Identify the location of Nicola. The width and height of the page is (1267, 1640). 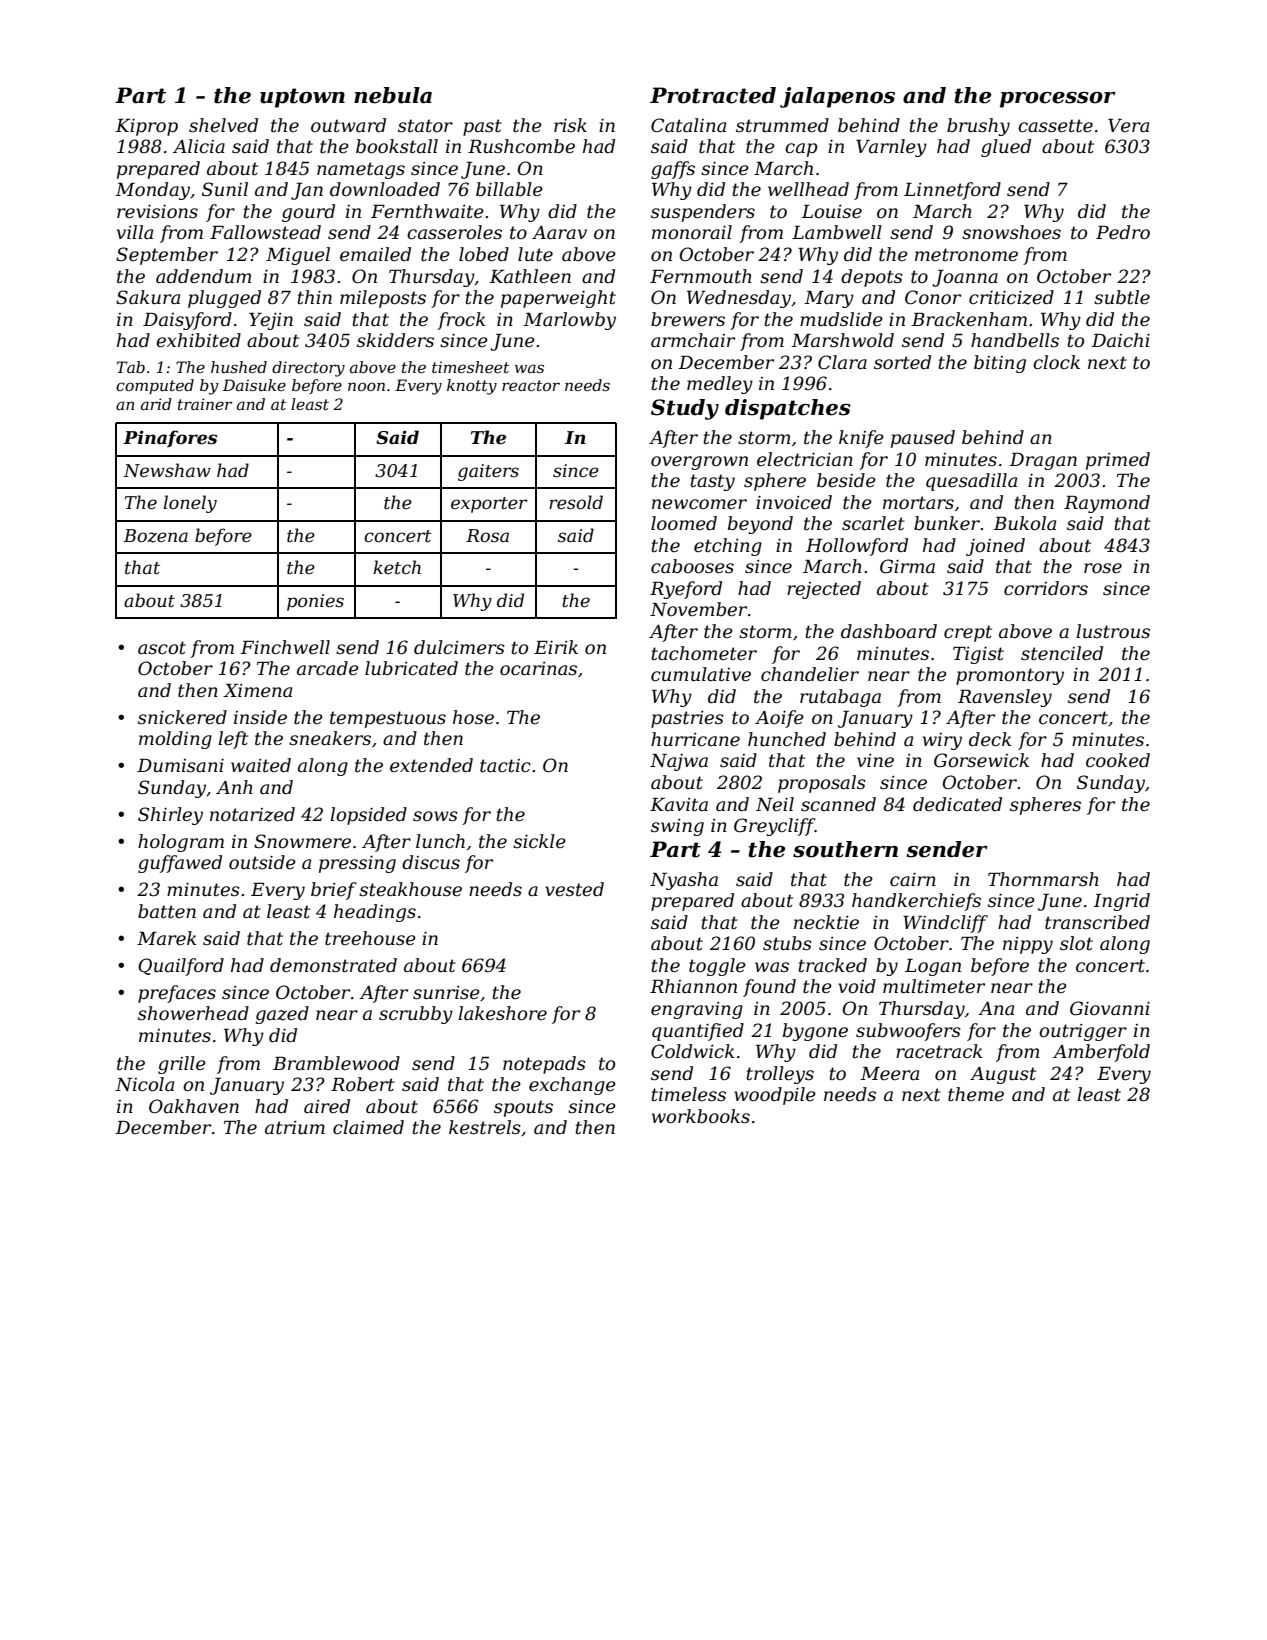
(144, 1084).
